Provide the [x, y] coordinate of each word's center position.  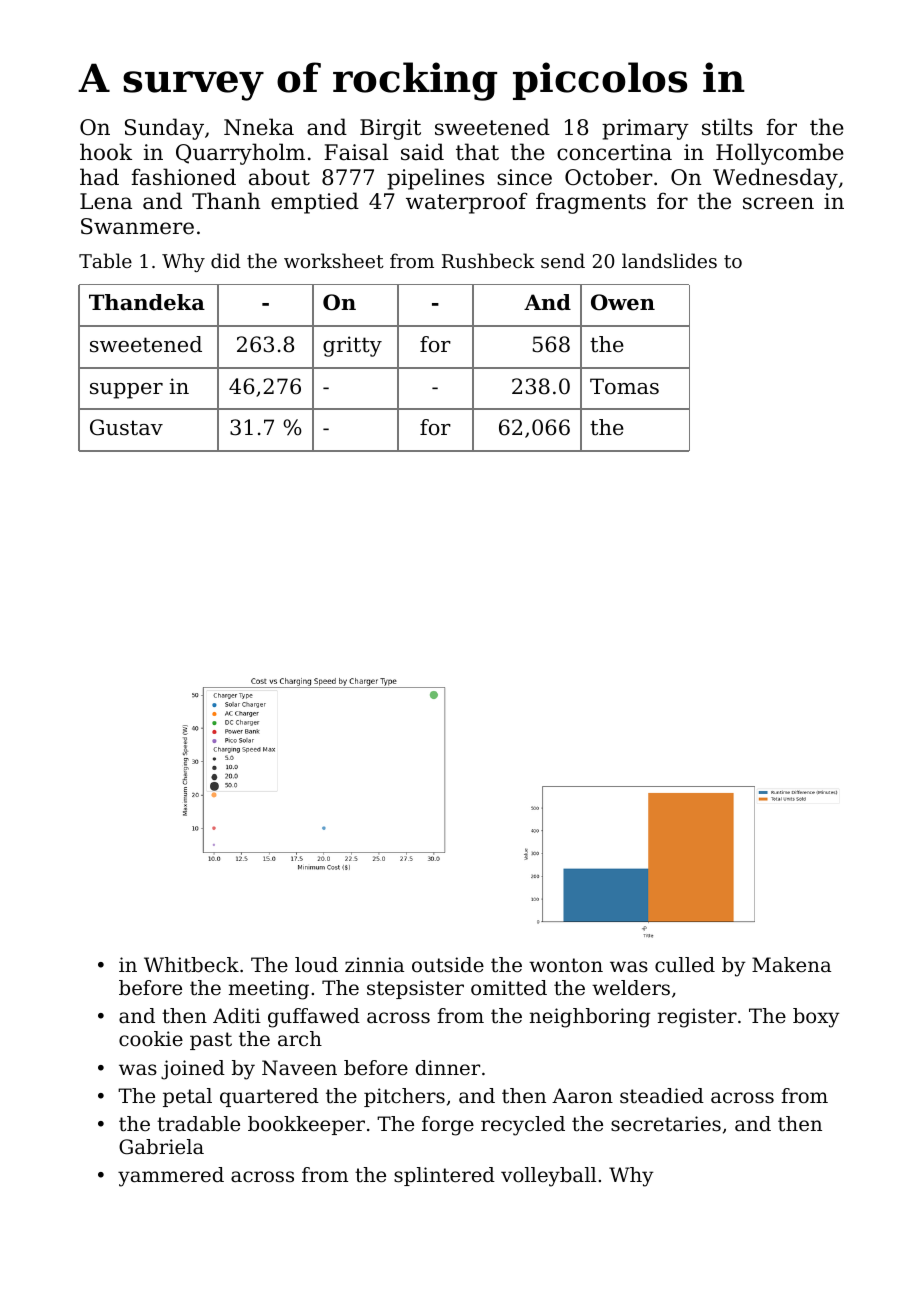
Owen [623, 302]
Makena [791, 965]
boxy [816, 1018]
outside [448, 965]
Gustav [126, 427]
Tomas [624, 386]
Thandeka [147, 302]
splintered [444, 1176]
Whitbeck [191, 965]
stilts [727, 127]
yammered [171, 1177]
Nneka [259, 127]
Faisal [356, 152]
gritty [352, 346]
